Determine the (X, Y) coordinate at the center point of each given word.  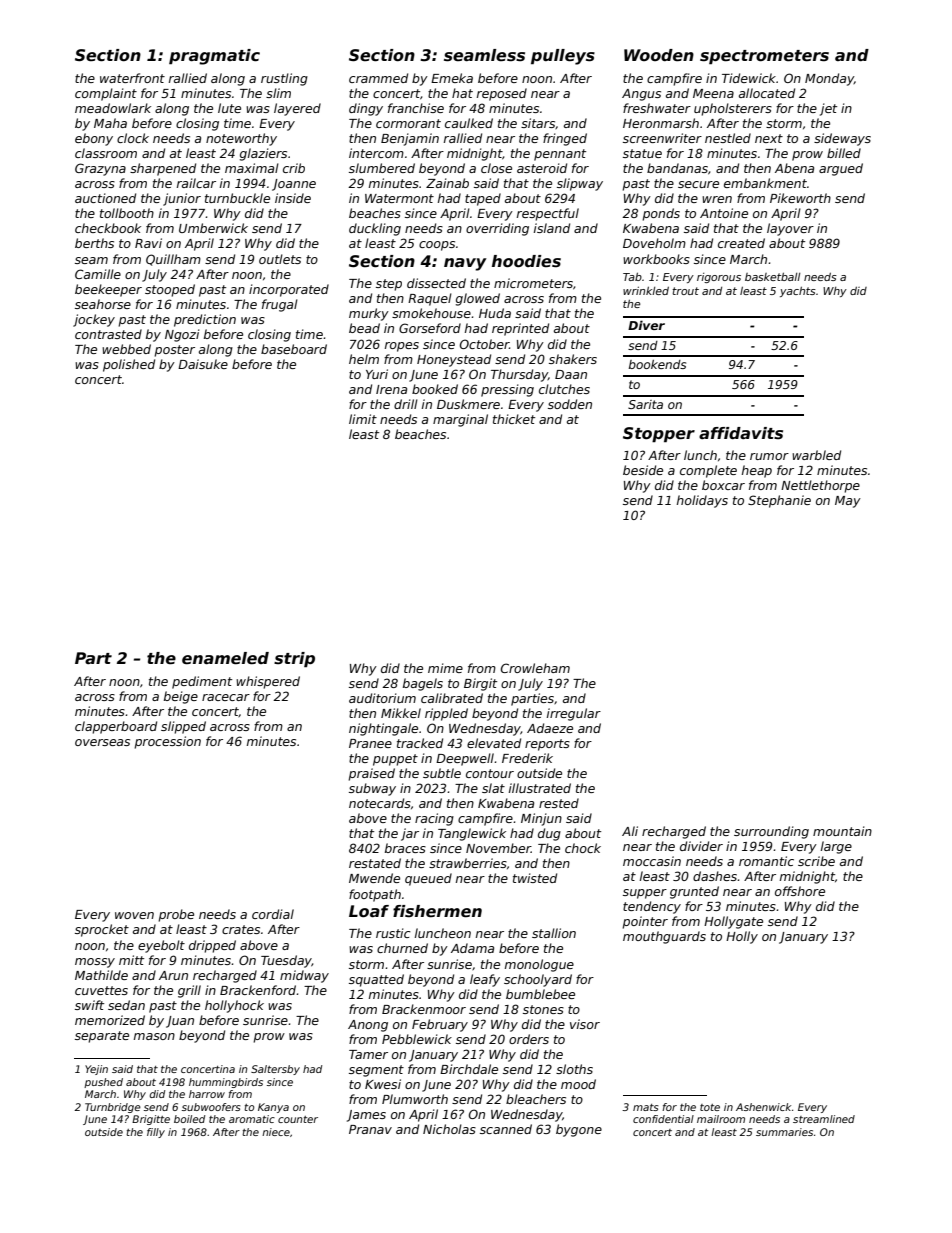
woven (134, 915)
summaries (784, 1132)
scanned (506, 1129)
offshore (800, 891)
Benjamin (410, 139)
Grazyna (100, 169)
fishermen (437, 911)
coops (437, 246)
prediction (205, 320)
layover (790, 229)
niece (276, 1132)
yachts (798, 292)
